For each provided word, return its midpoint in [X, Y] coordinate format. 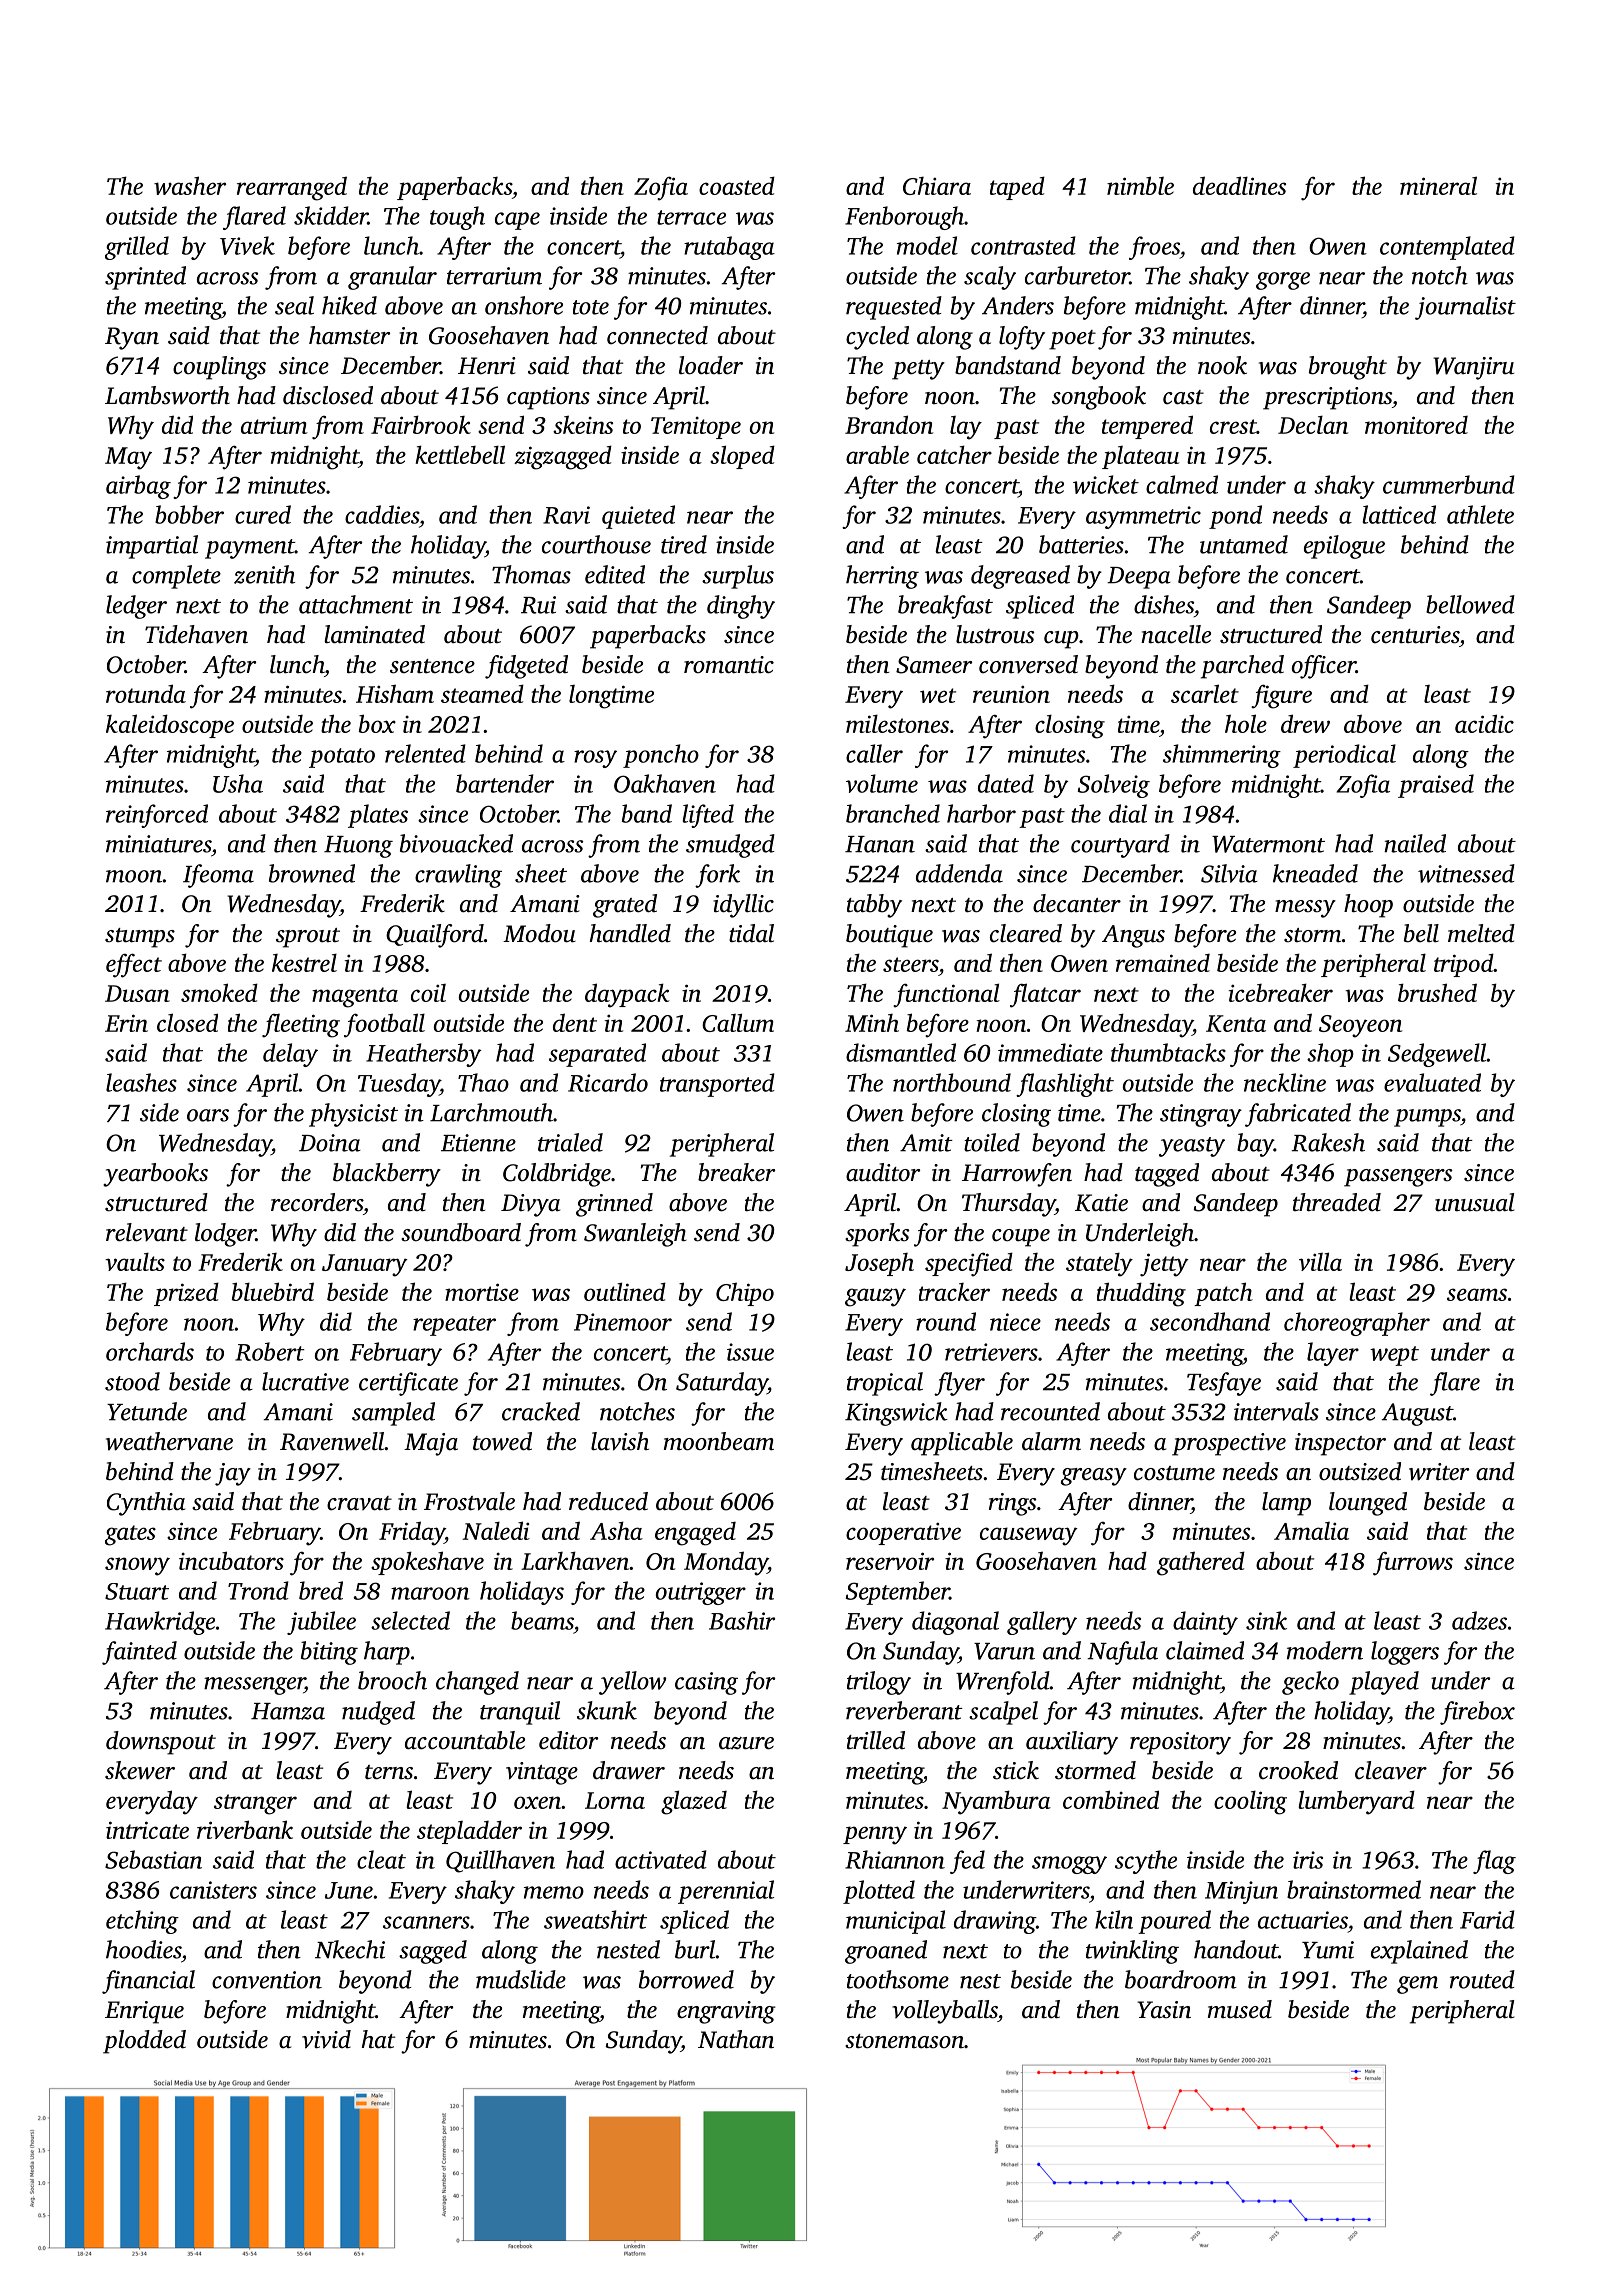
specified [969, 1264]
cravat [359, 1503]
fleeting [301, 1025]
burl [695, 1949]
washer [190, 185]
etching [142, 1922]
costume [1174, 1473]
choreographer [1357, 1324]
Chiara [937, 186]
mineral [1438, 185]
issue [750, 1352]
